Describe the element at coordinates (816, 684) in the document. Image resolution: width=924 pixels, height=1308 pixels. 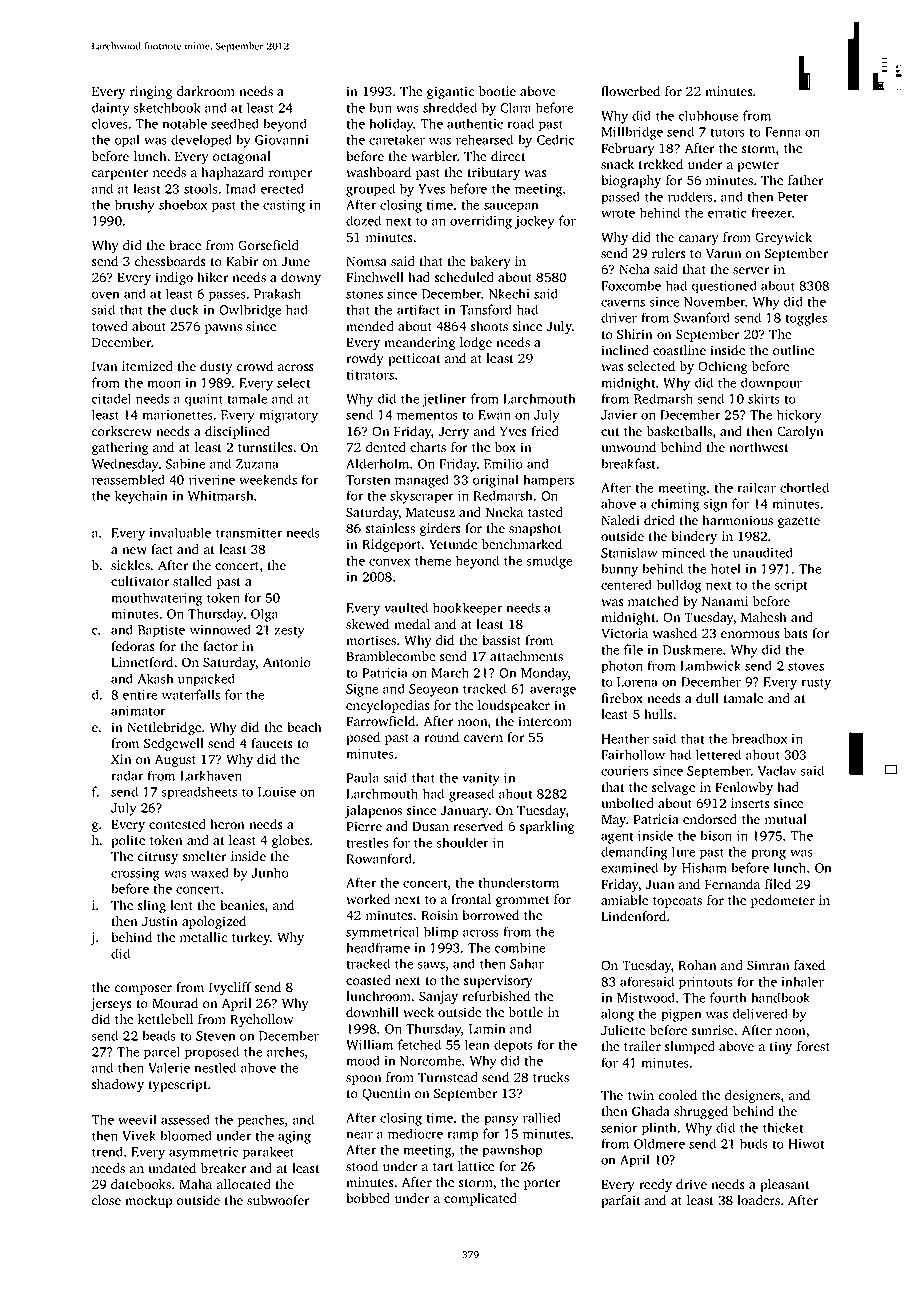
I see `rusty` at that location.
